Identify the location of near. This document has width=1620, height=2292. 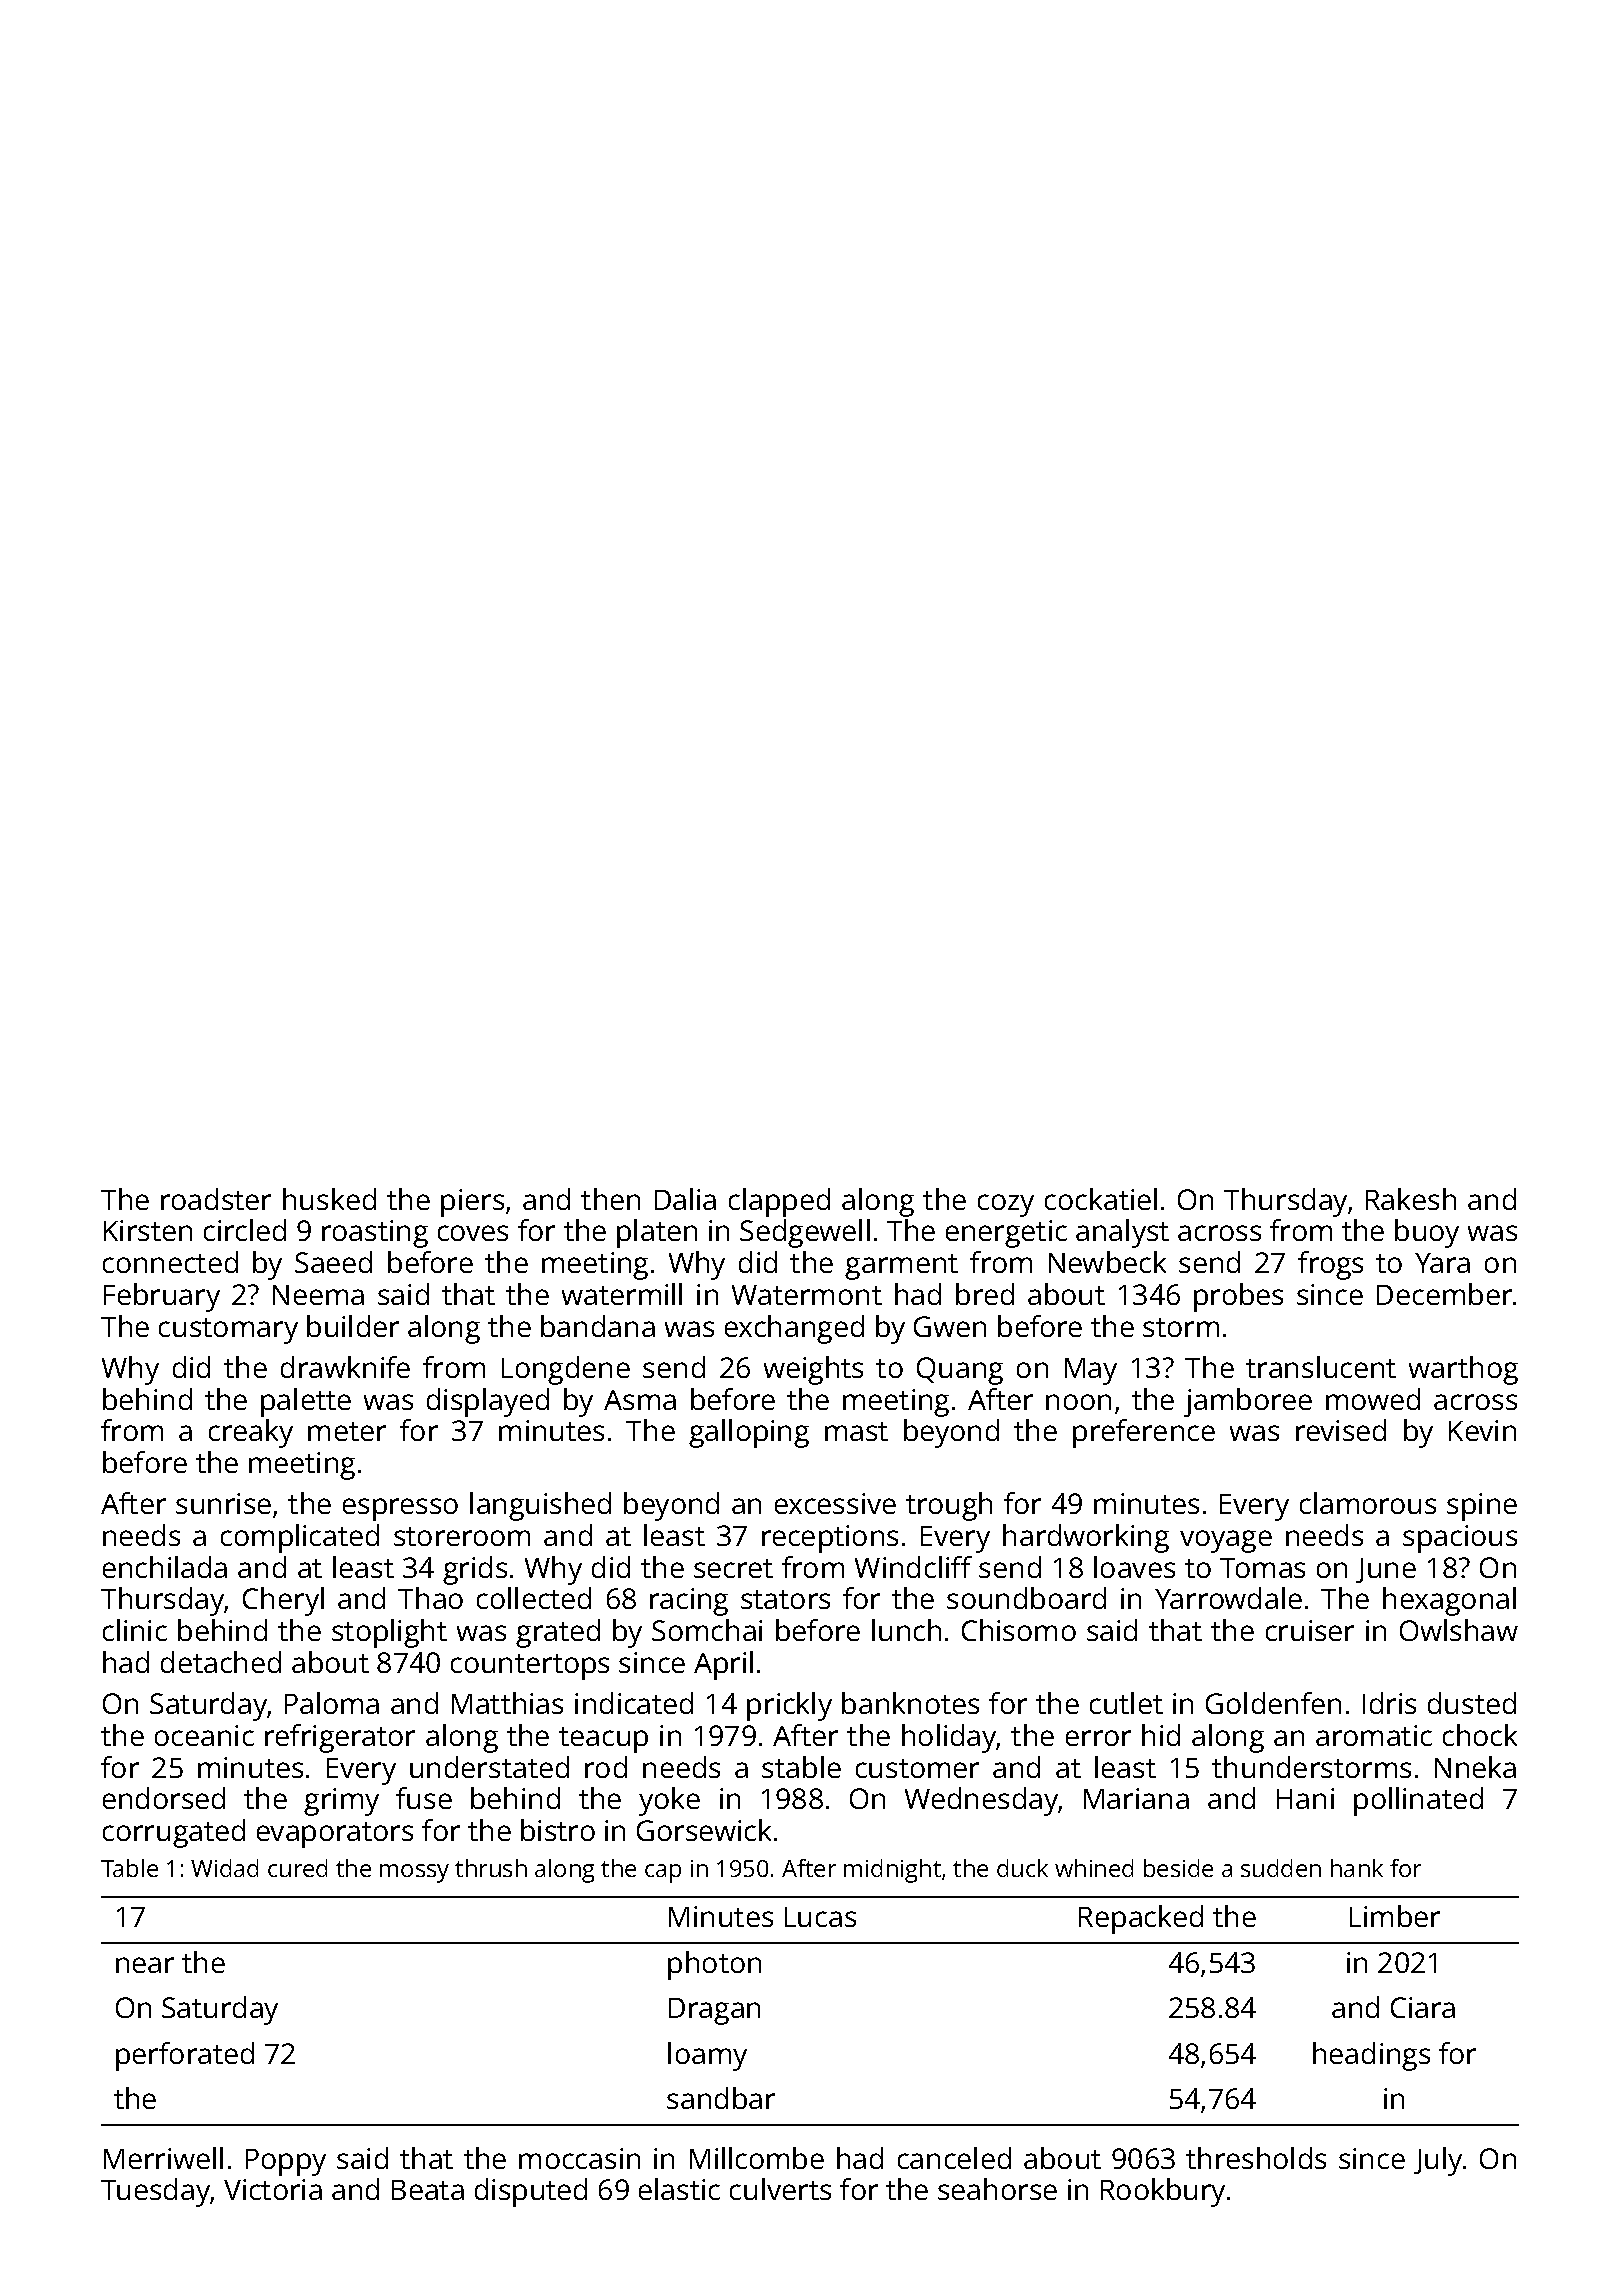
(145, 1965).
